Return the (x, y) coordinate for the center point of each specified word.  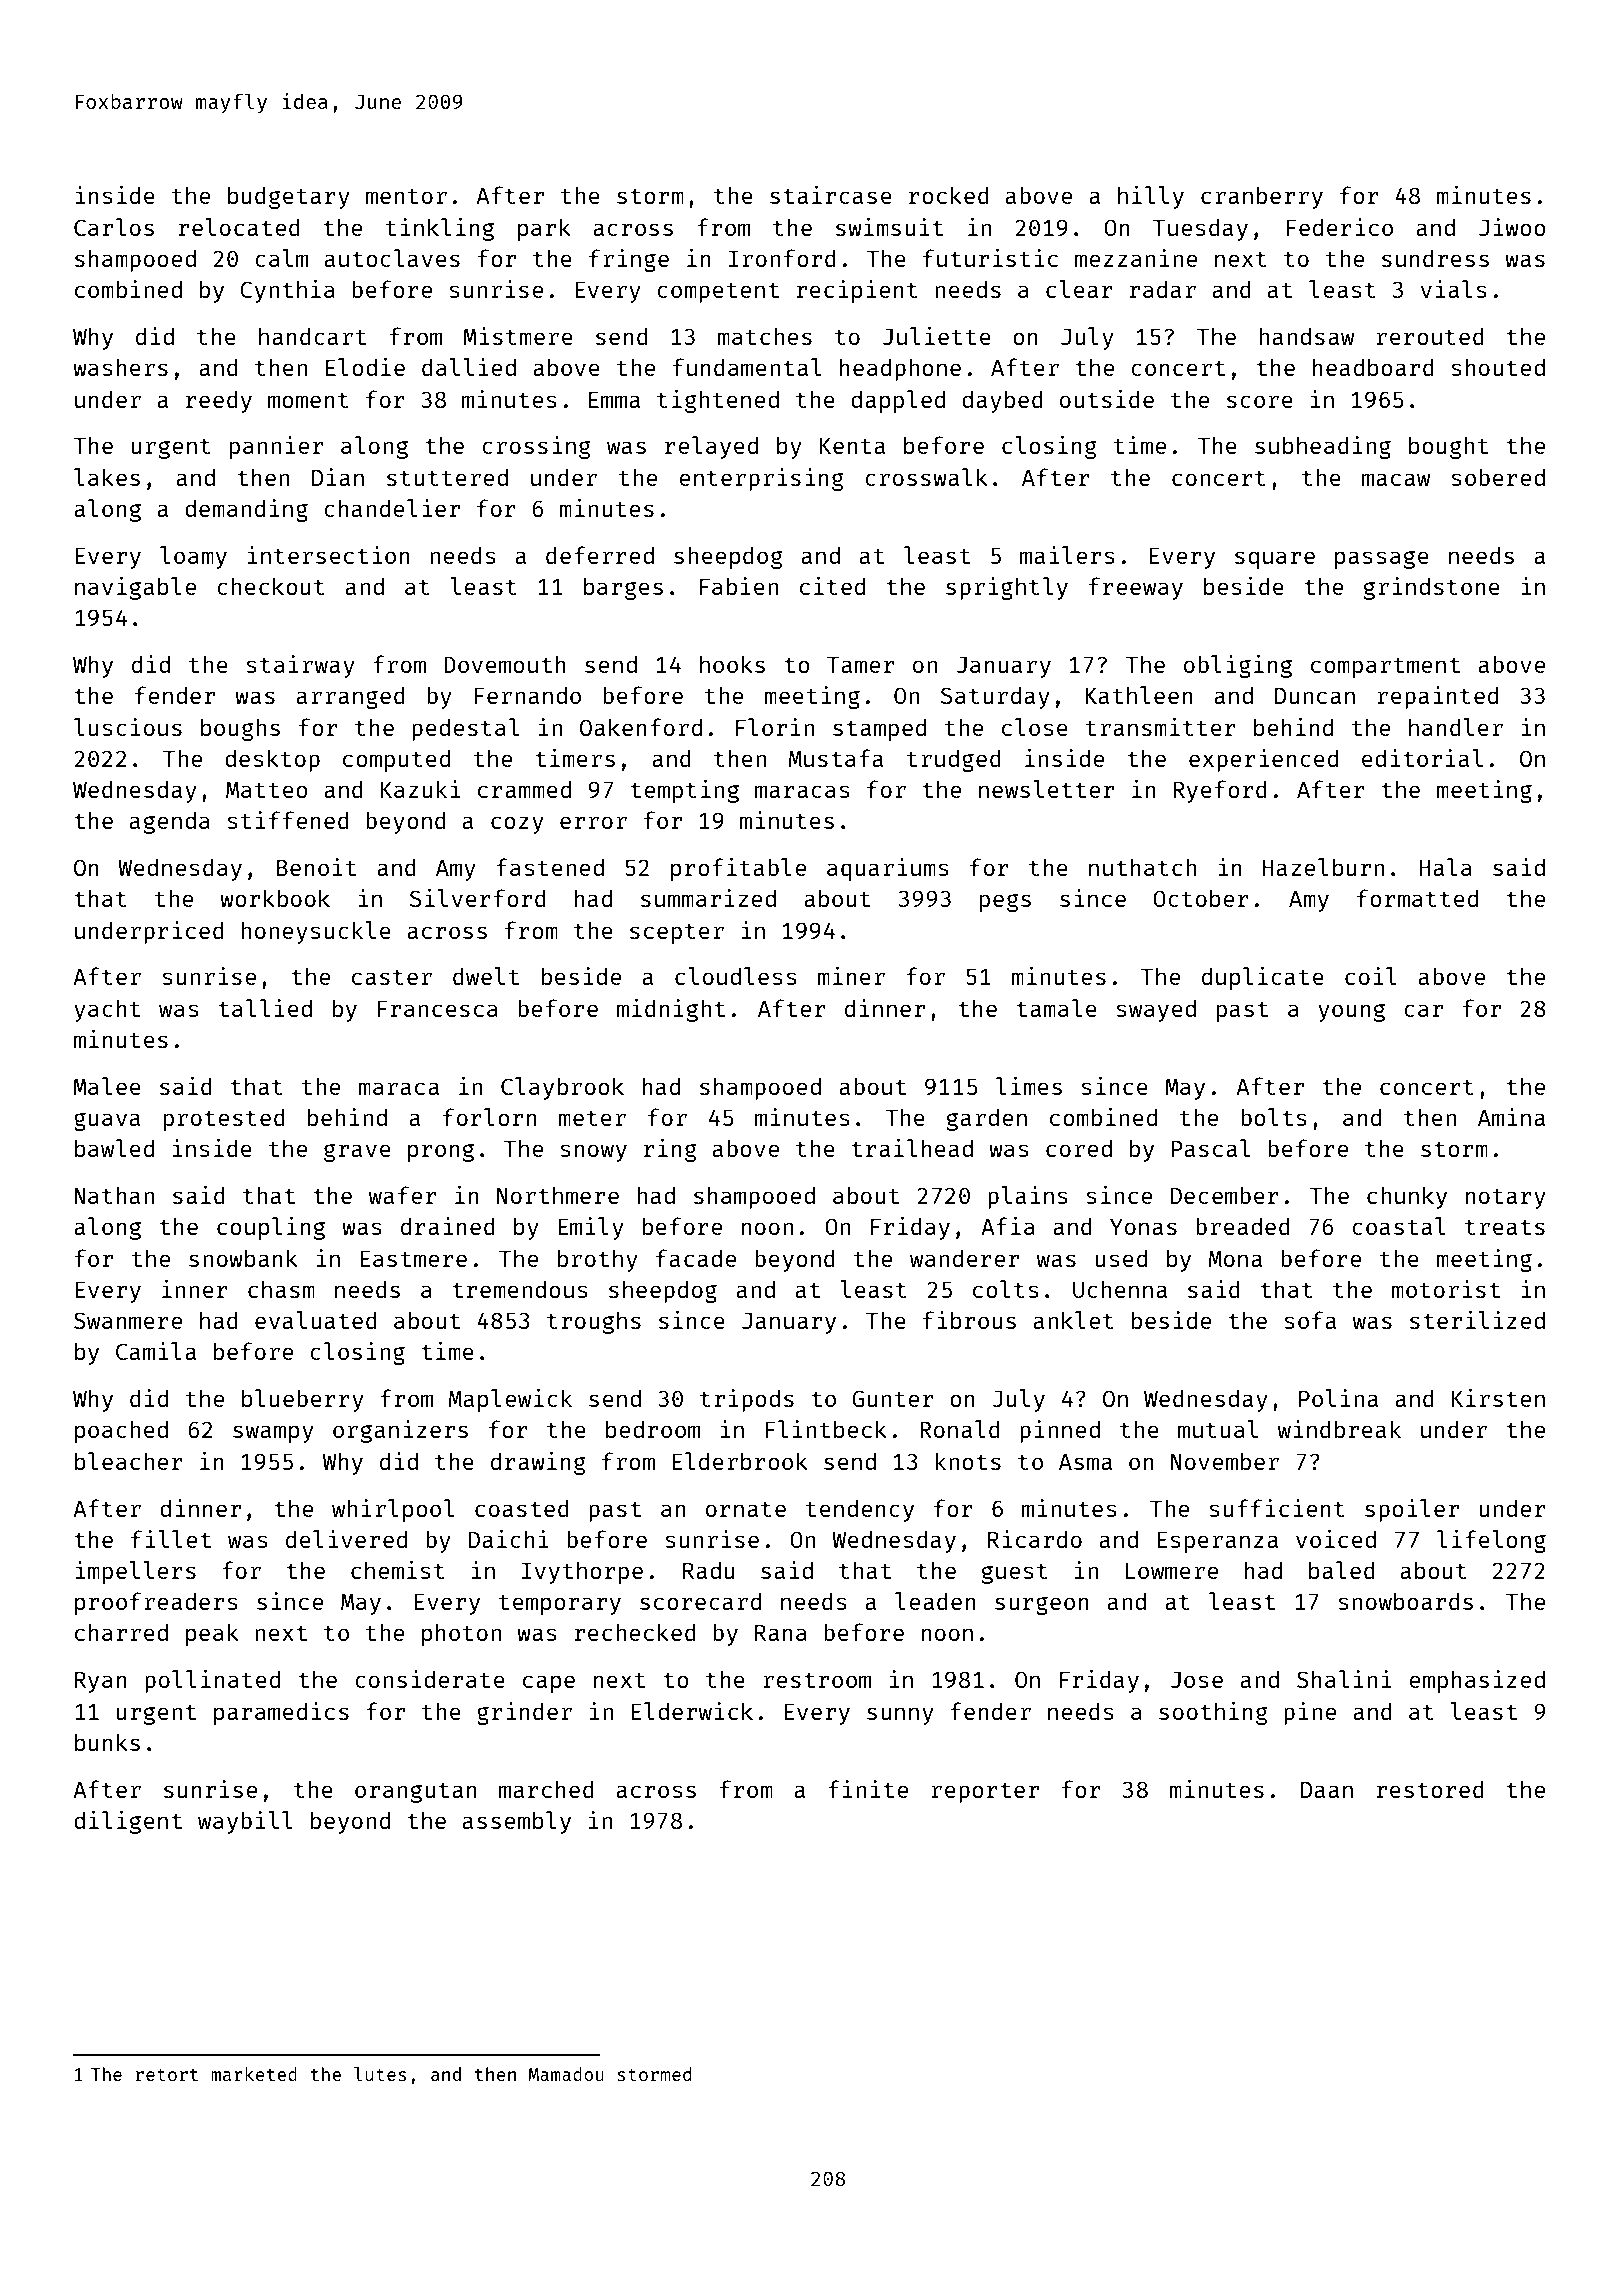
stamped (879, 729)
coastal (1399, 1226)
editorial (1422, 758)
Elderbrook (740, 1461)
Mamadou (566, 2074)
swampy (273, 1434)
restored (1430, 1789)
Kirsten (1498, 1398)
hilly (1151, 197)
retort (167, 2075)
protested (224, 1119)
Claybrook (562, 1088)
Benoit (316, 867)
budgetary (289, 197)
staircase (831, 195)
